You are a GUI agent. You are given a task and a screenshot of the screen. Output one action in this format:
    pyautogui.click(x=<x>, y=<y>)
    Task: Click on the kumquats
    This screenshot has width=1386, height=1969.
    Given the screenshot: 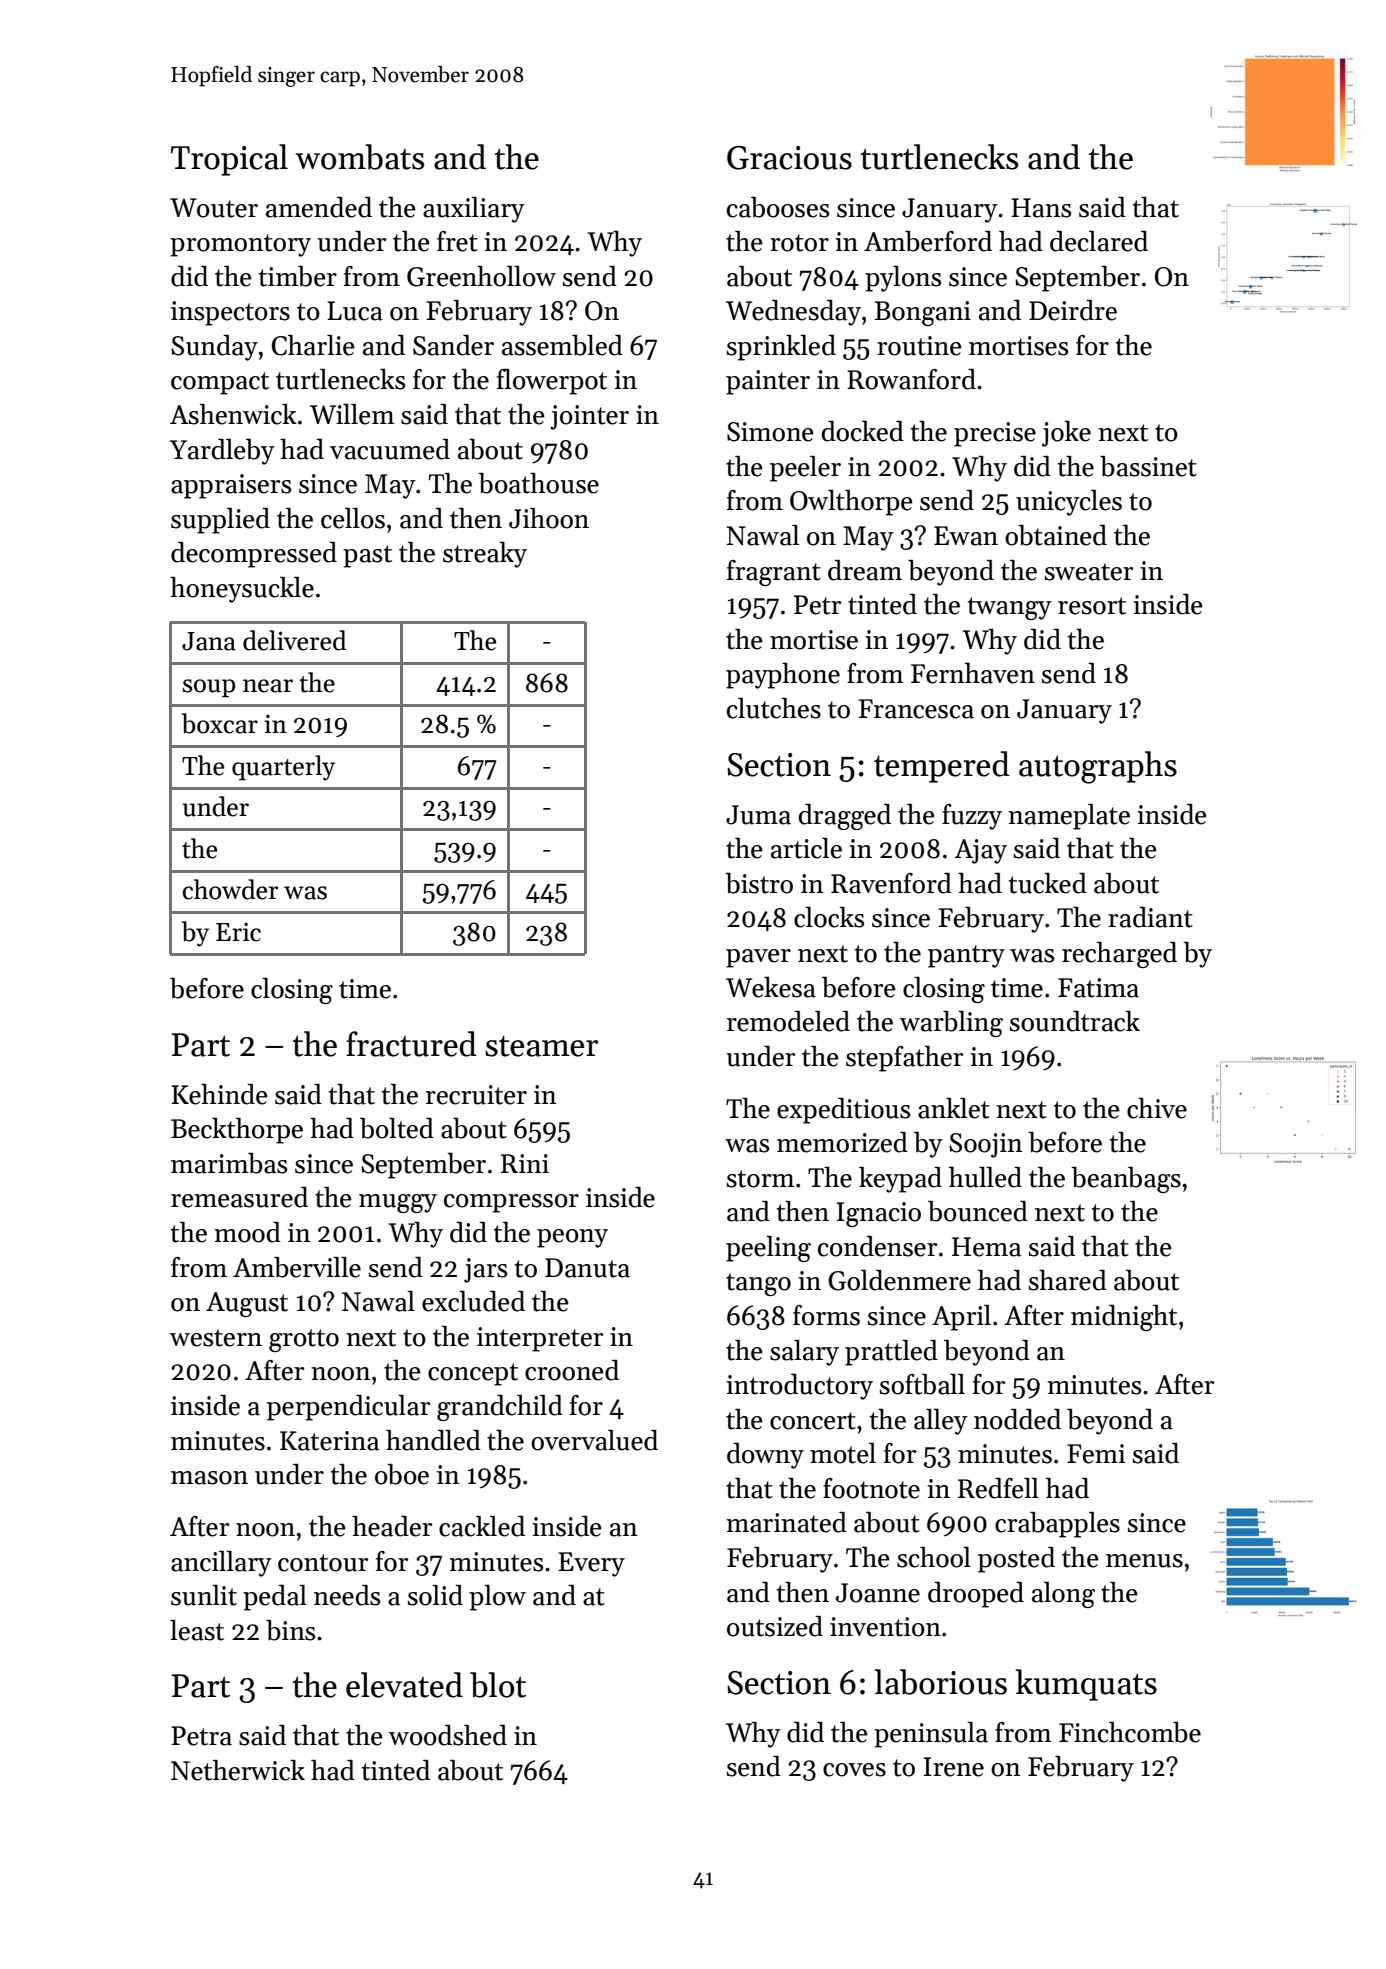 What is the action you would take?
    pyautogui.click(x=1086, y=1685)
